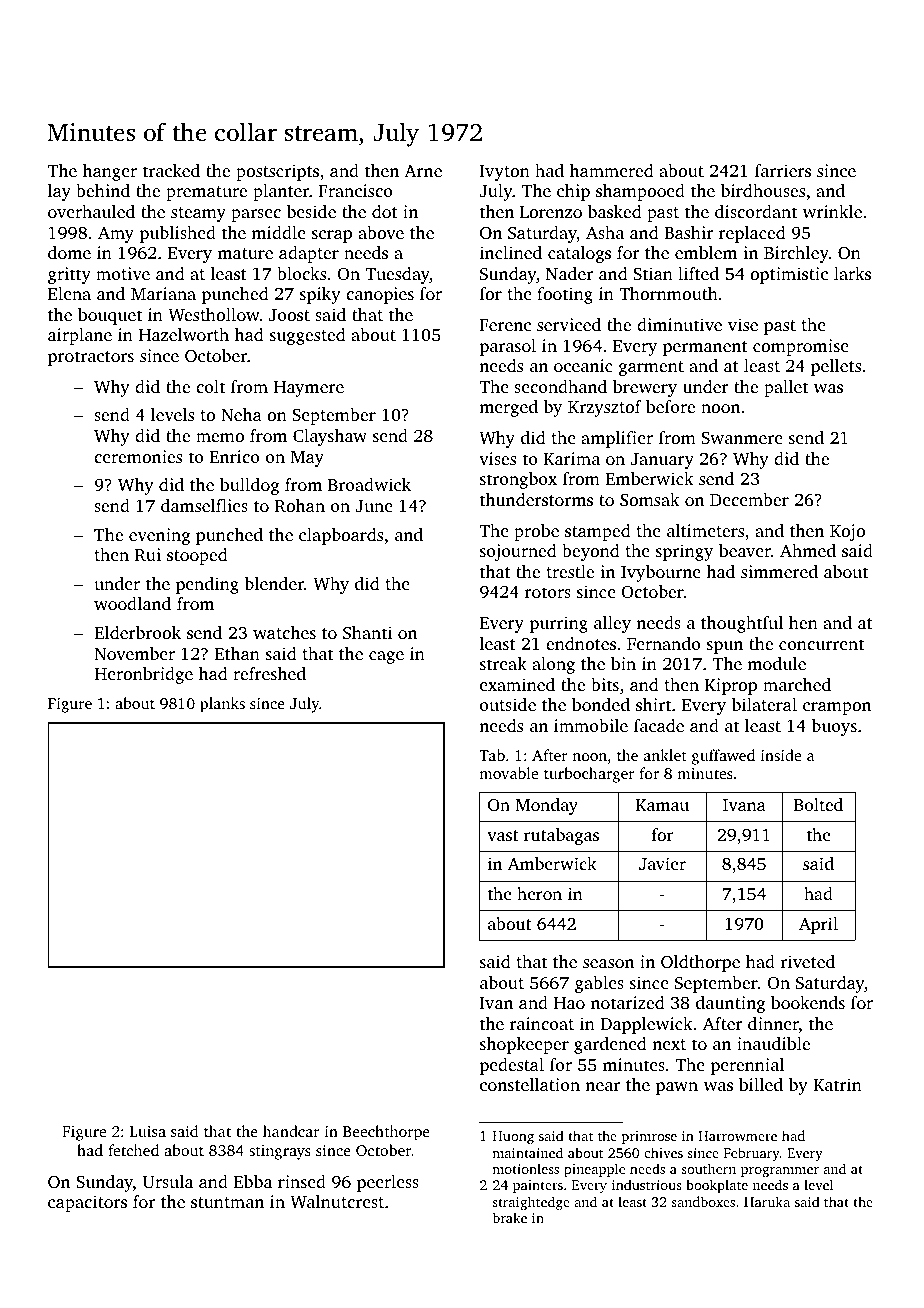 Image resolution: width=924 pixels, height=1308 pixels. What do you see at coordinates (703, 1201) in the screenshot?
I see `sandboxes` at bounding box center [703, 1201].
